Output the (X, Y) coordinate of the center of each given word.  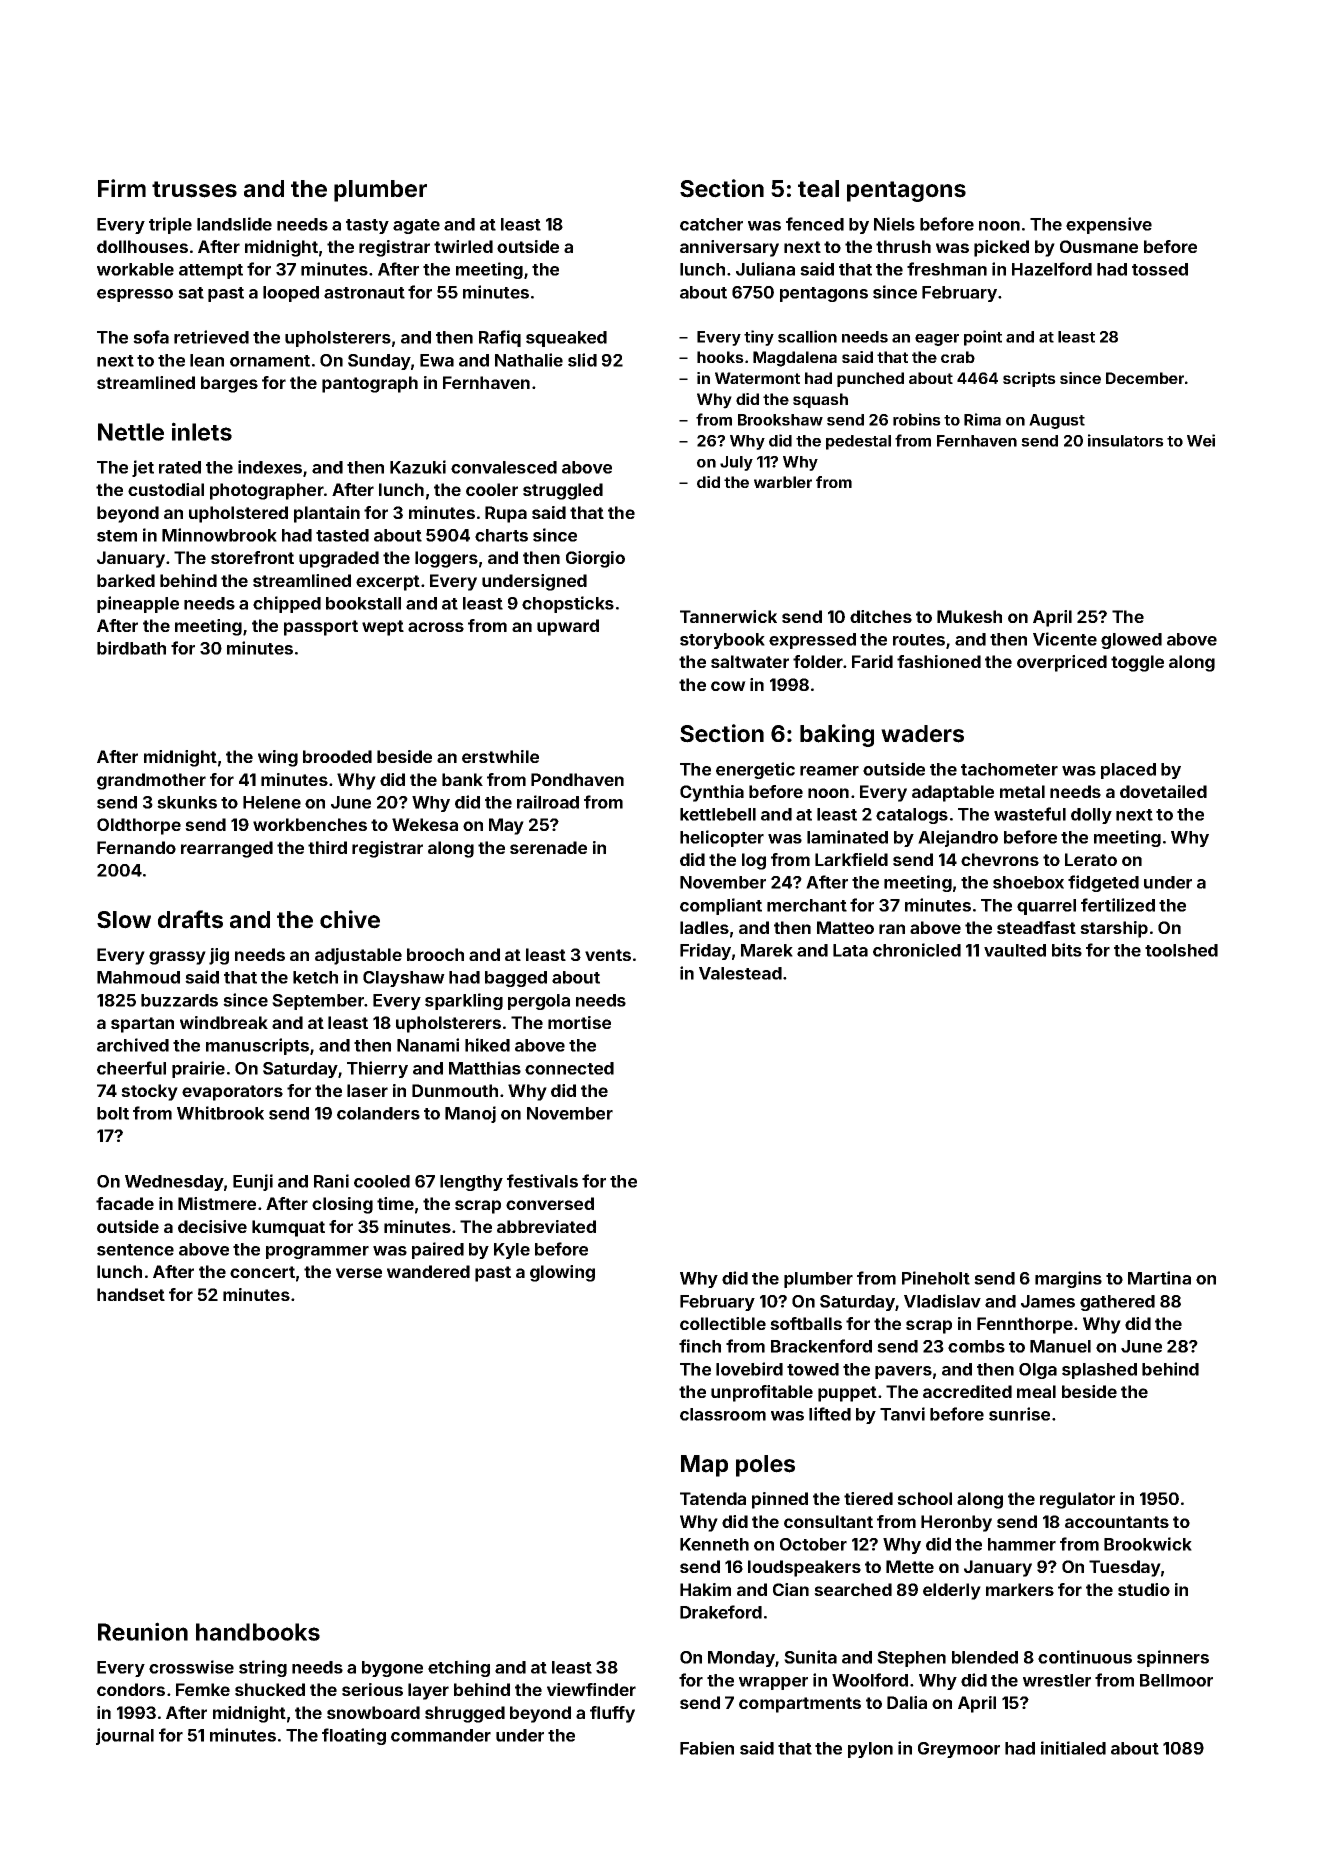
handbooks (258, 1632)
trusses (194, 189)
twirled (463, 246)
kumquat (288, 1228)
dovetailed (1163, 791)
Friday (705, 951)
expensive (1109, 225)
